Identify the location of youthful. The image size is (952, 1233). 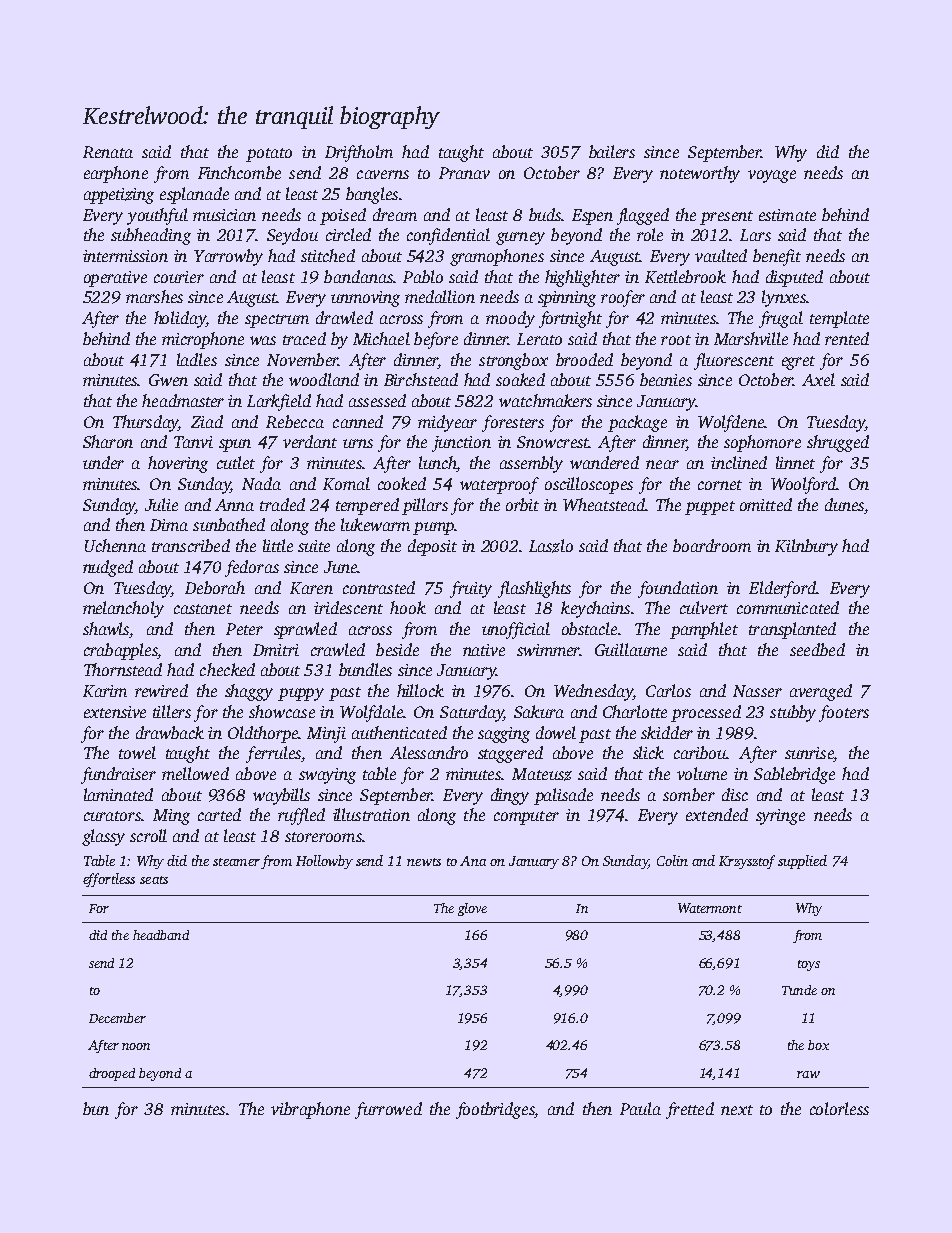
(157, 216).
